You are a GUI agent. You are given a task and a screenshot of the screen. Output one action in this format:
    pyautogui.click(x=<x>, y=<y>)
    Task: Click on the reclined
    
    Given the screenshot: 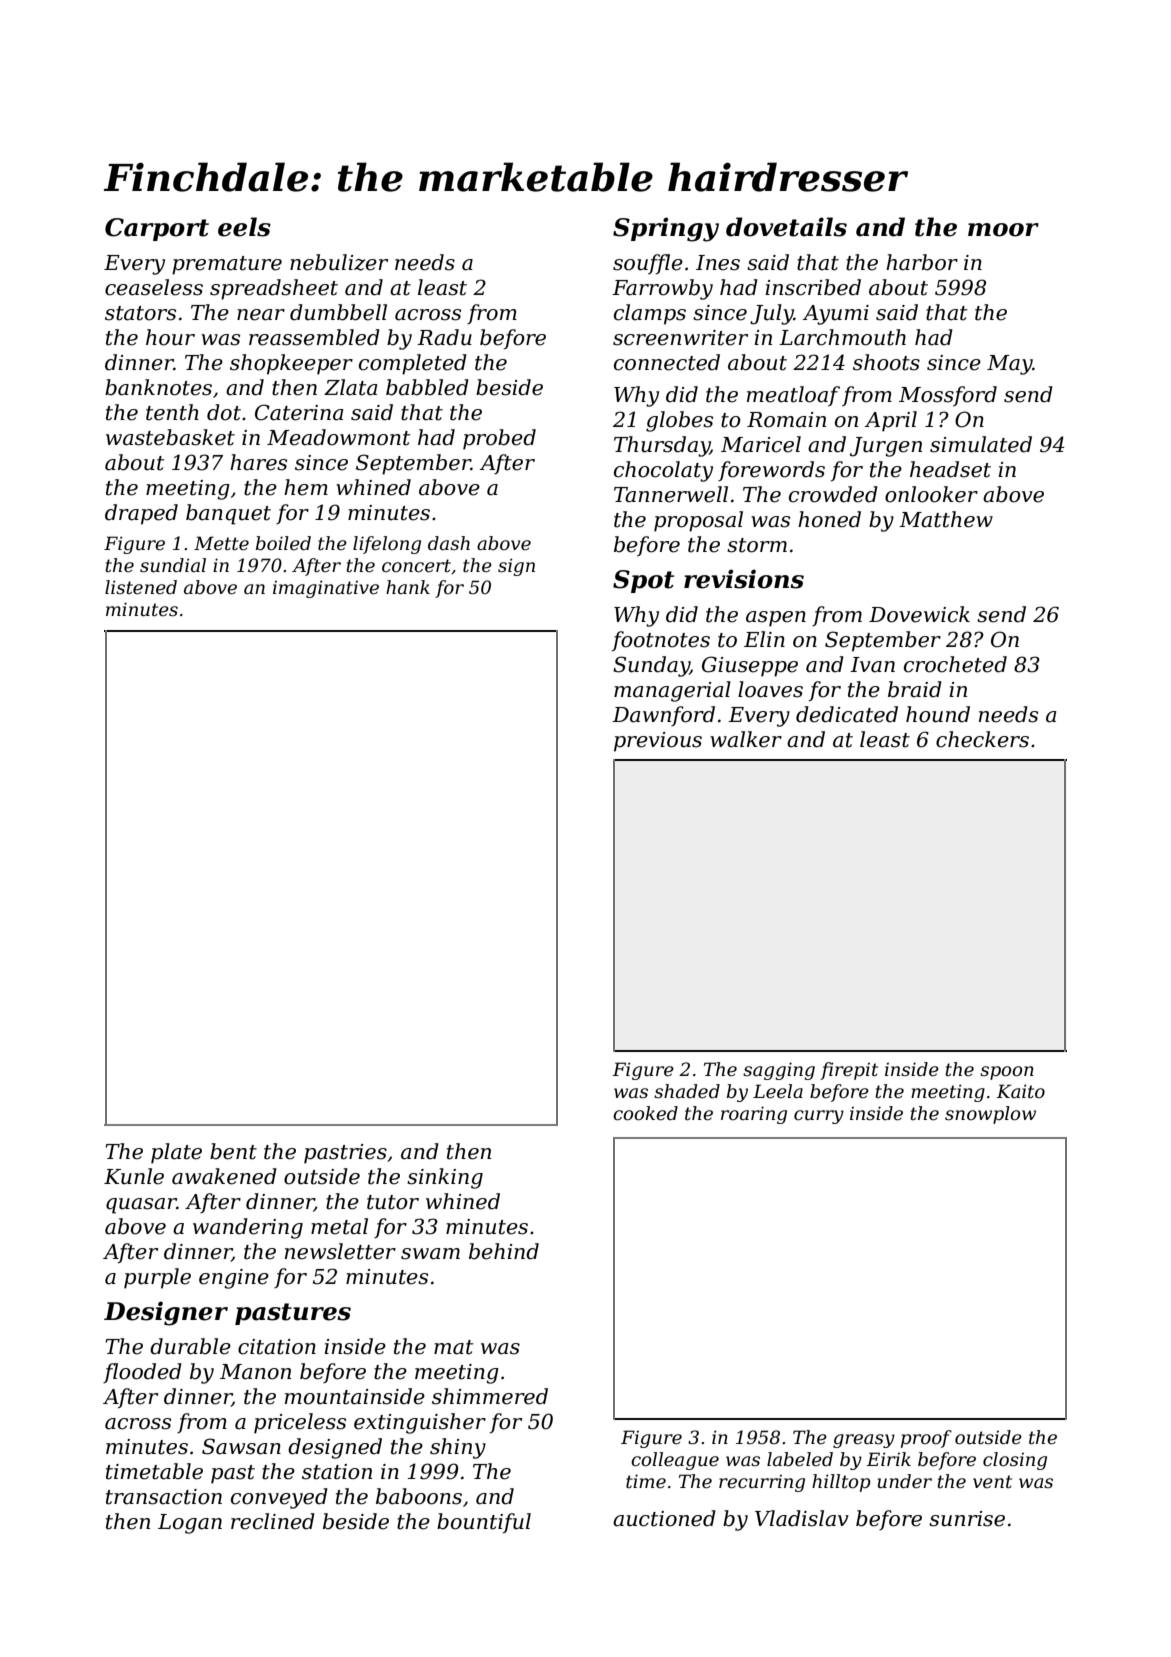 What is the action you would take?
    pyautogui.click(x=273, y=1521)
